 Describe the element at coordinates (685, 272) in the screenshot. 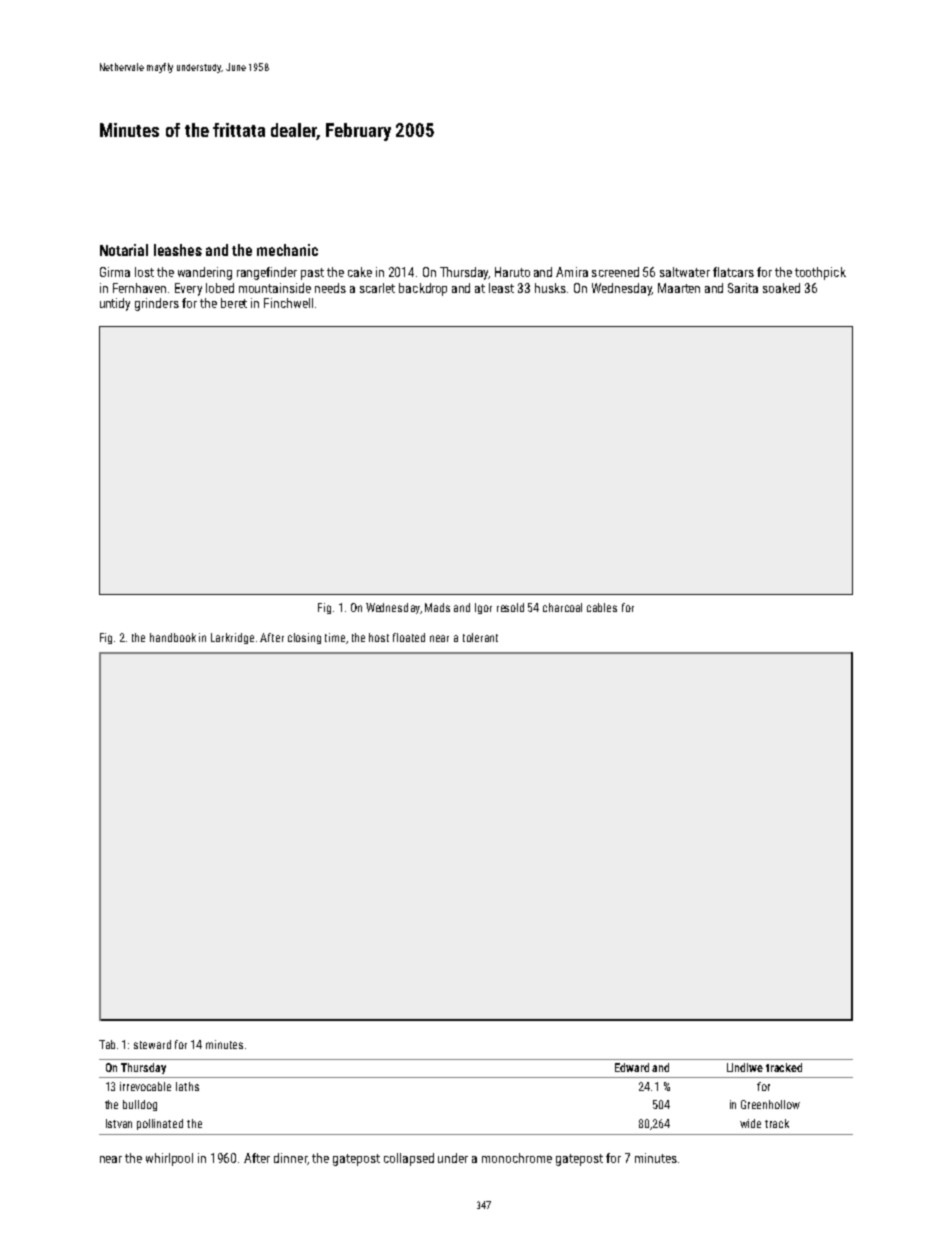

I see `saltwater` at that location.
